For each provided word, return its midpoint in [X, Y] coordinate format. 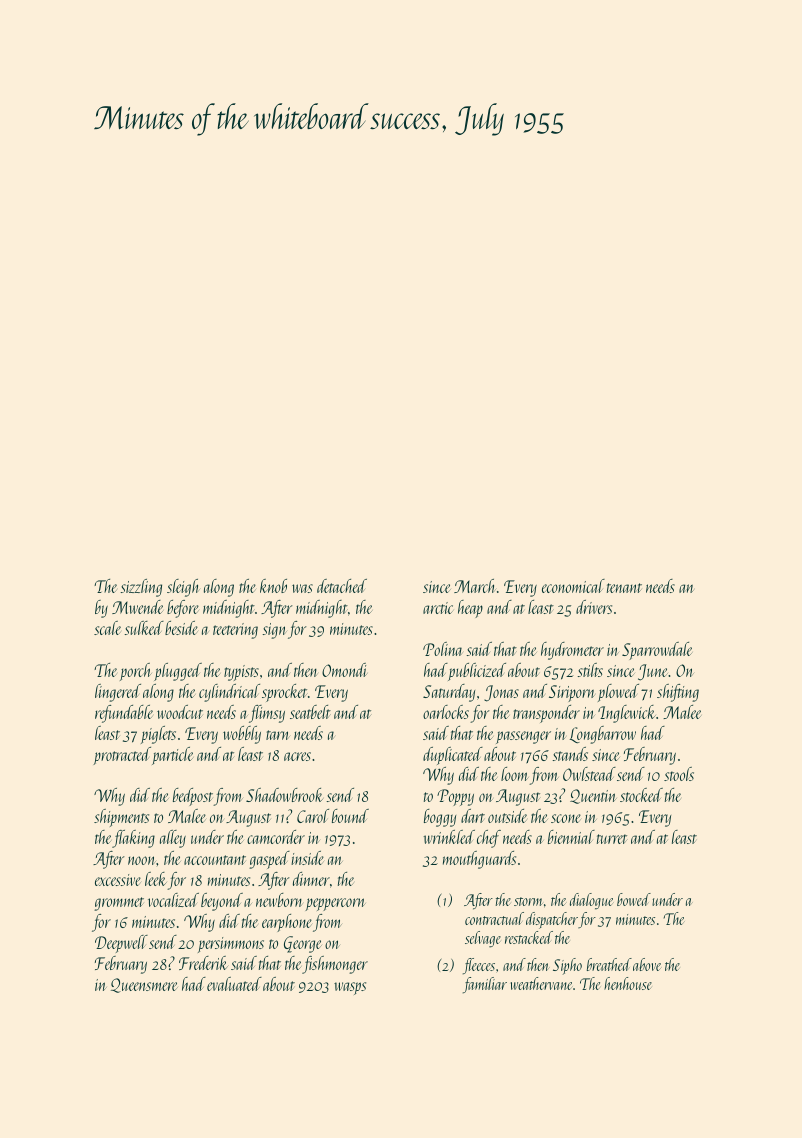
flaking [133, 839]
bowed [634, 899]
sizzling [141, 588]
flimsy [267, 714]
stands [570, 754]
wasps [350, 988]
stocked [641, 795]
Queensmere [144, 985]
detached [342, 586]
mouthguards [479, 860]
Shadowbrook [284, 795]
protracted [122, 756]
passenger [523, 737]
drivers [594, 607]
